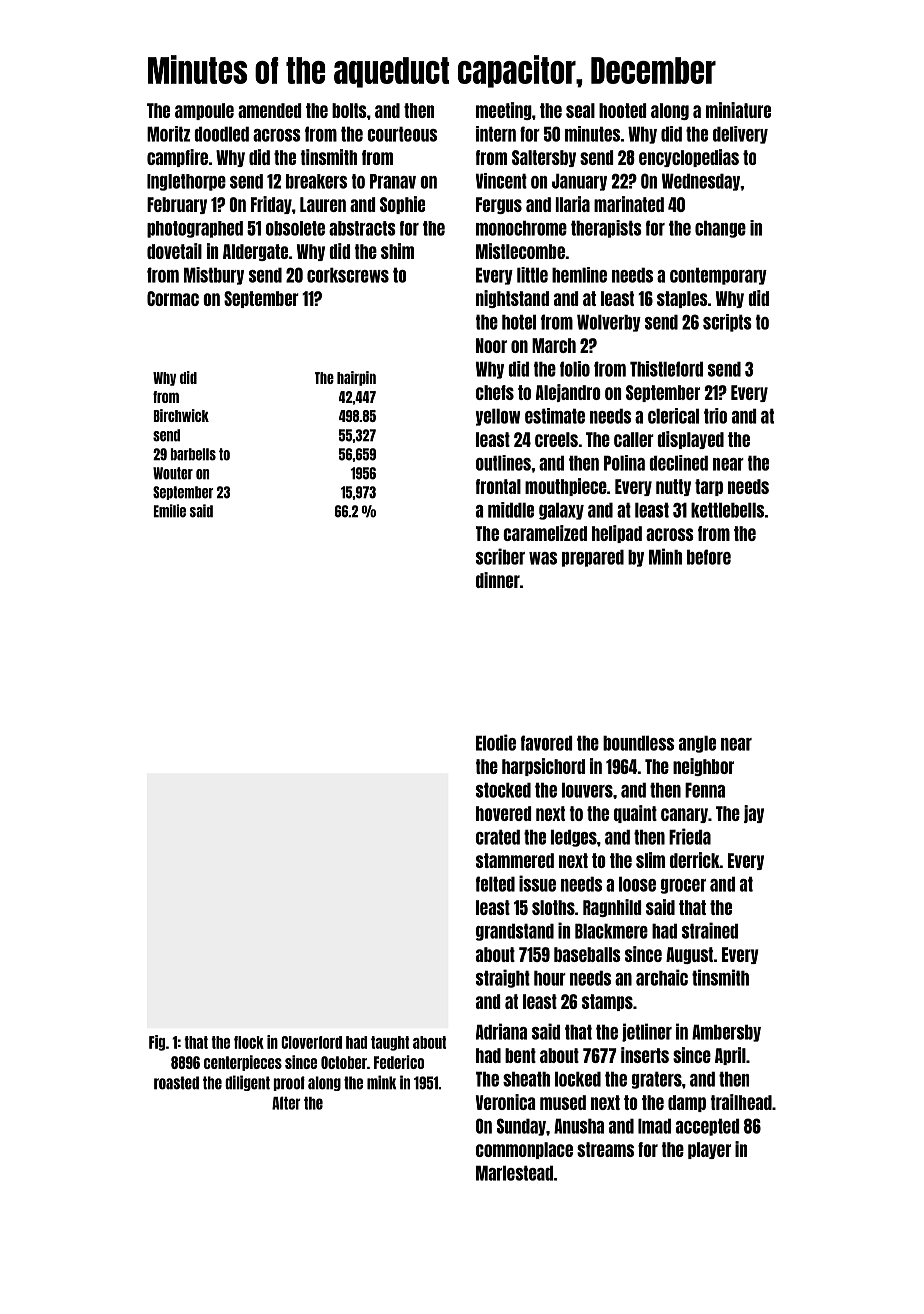 The width and height of the document is (924, 1314). What do you see at coordinates (170, 511) in the document?
I see `Emilie` at bounding box center [170, 511].
